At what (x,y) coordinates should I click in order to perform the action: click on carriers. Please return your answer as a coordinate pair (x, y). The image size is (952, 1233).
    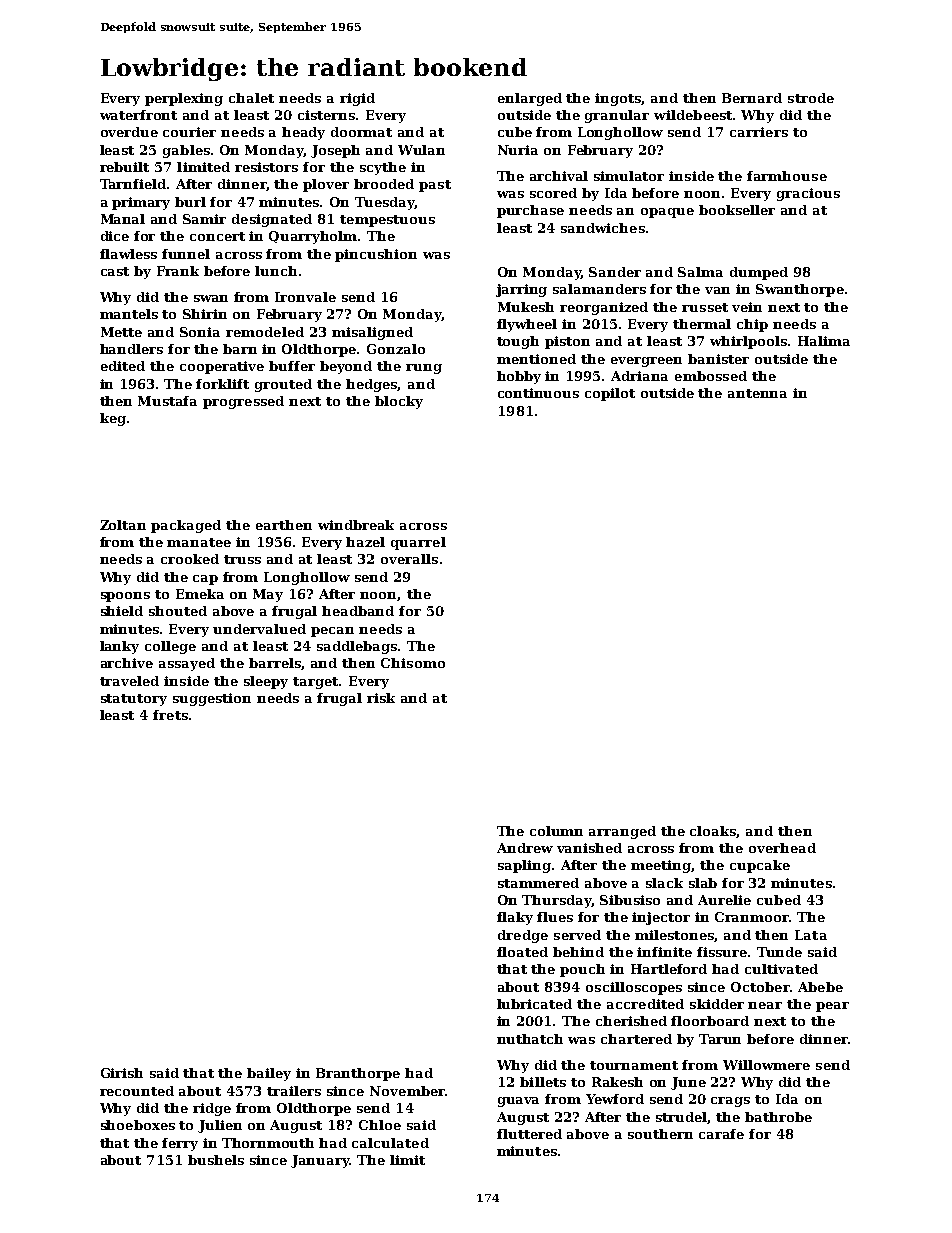
    Looking at the image, I should click on (759, 132).
